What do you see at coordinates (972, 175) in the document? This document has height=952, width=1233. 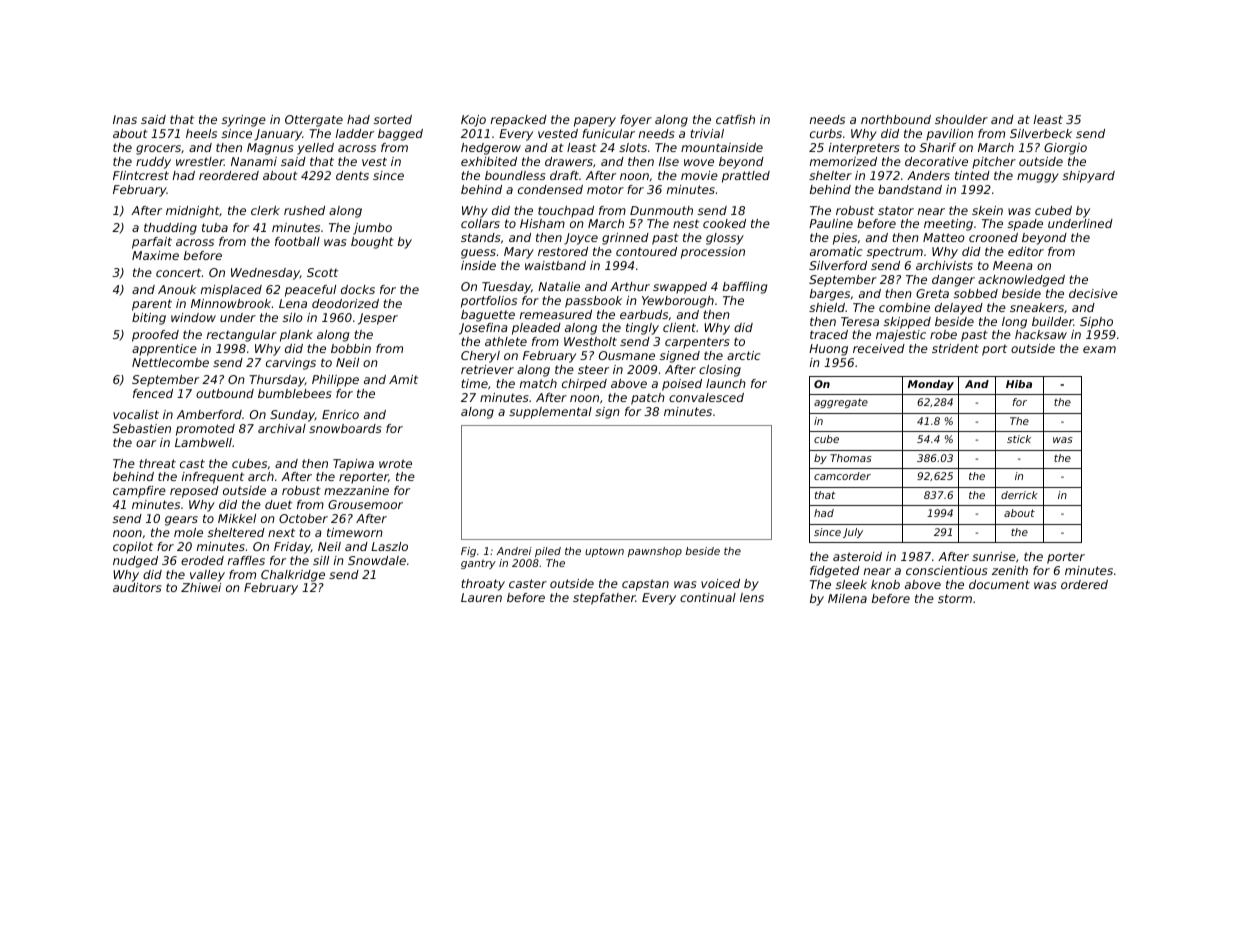 I see `tinted` at bounding box center [972, 175].
